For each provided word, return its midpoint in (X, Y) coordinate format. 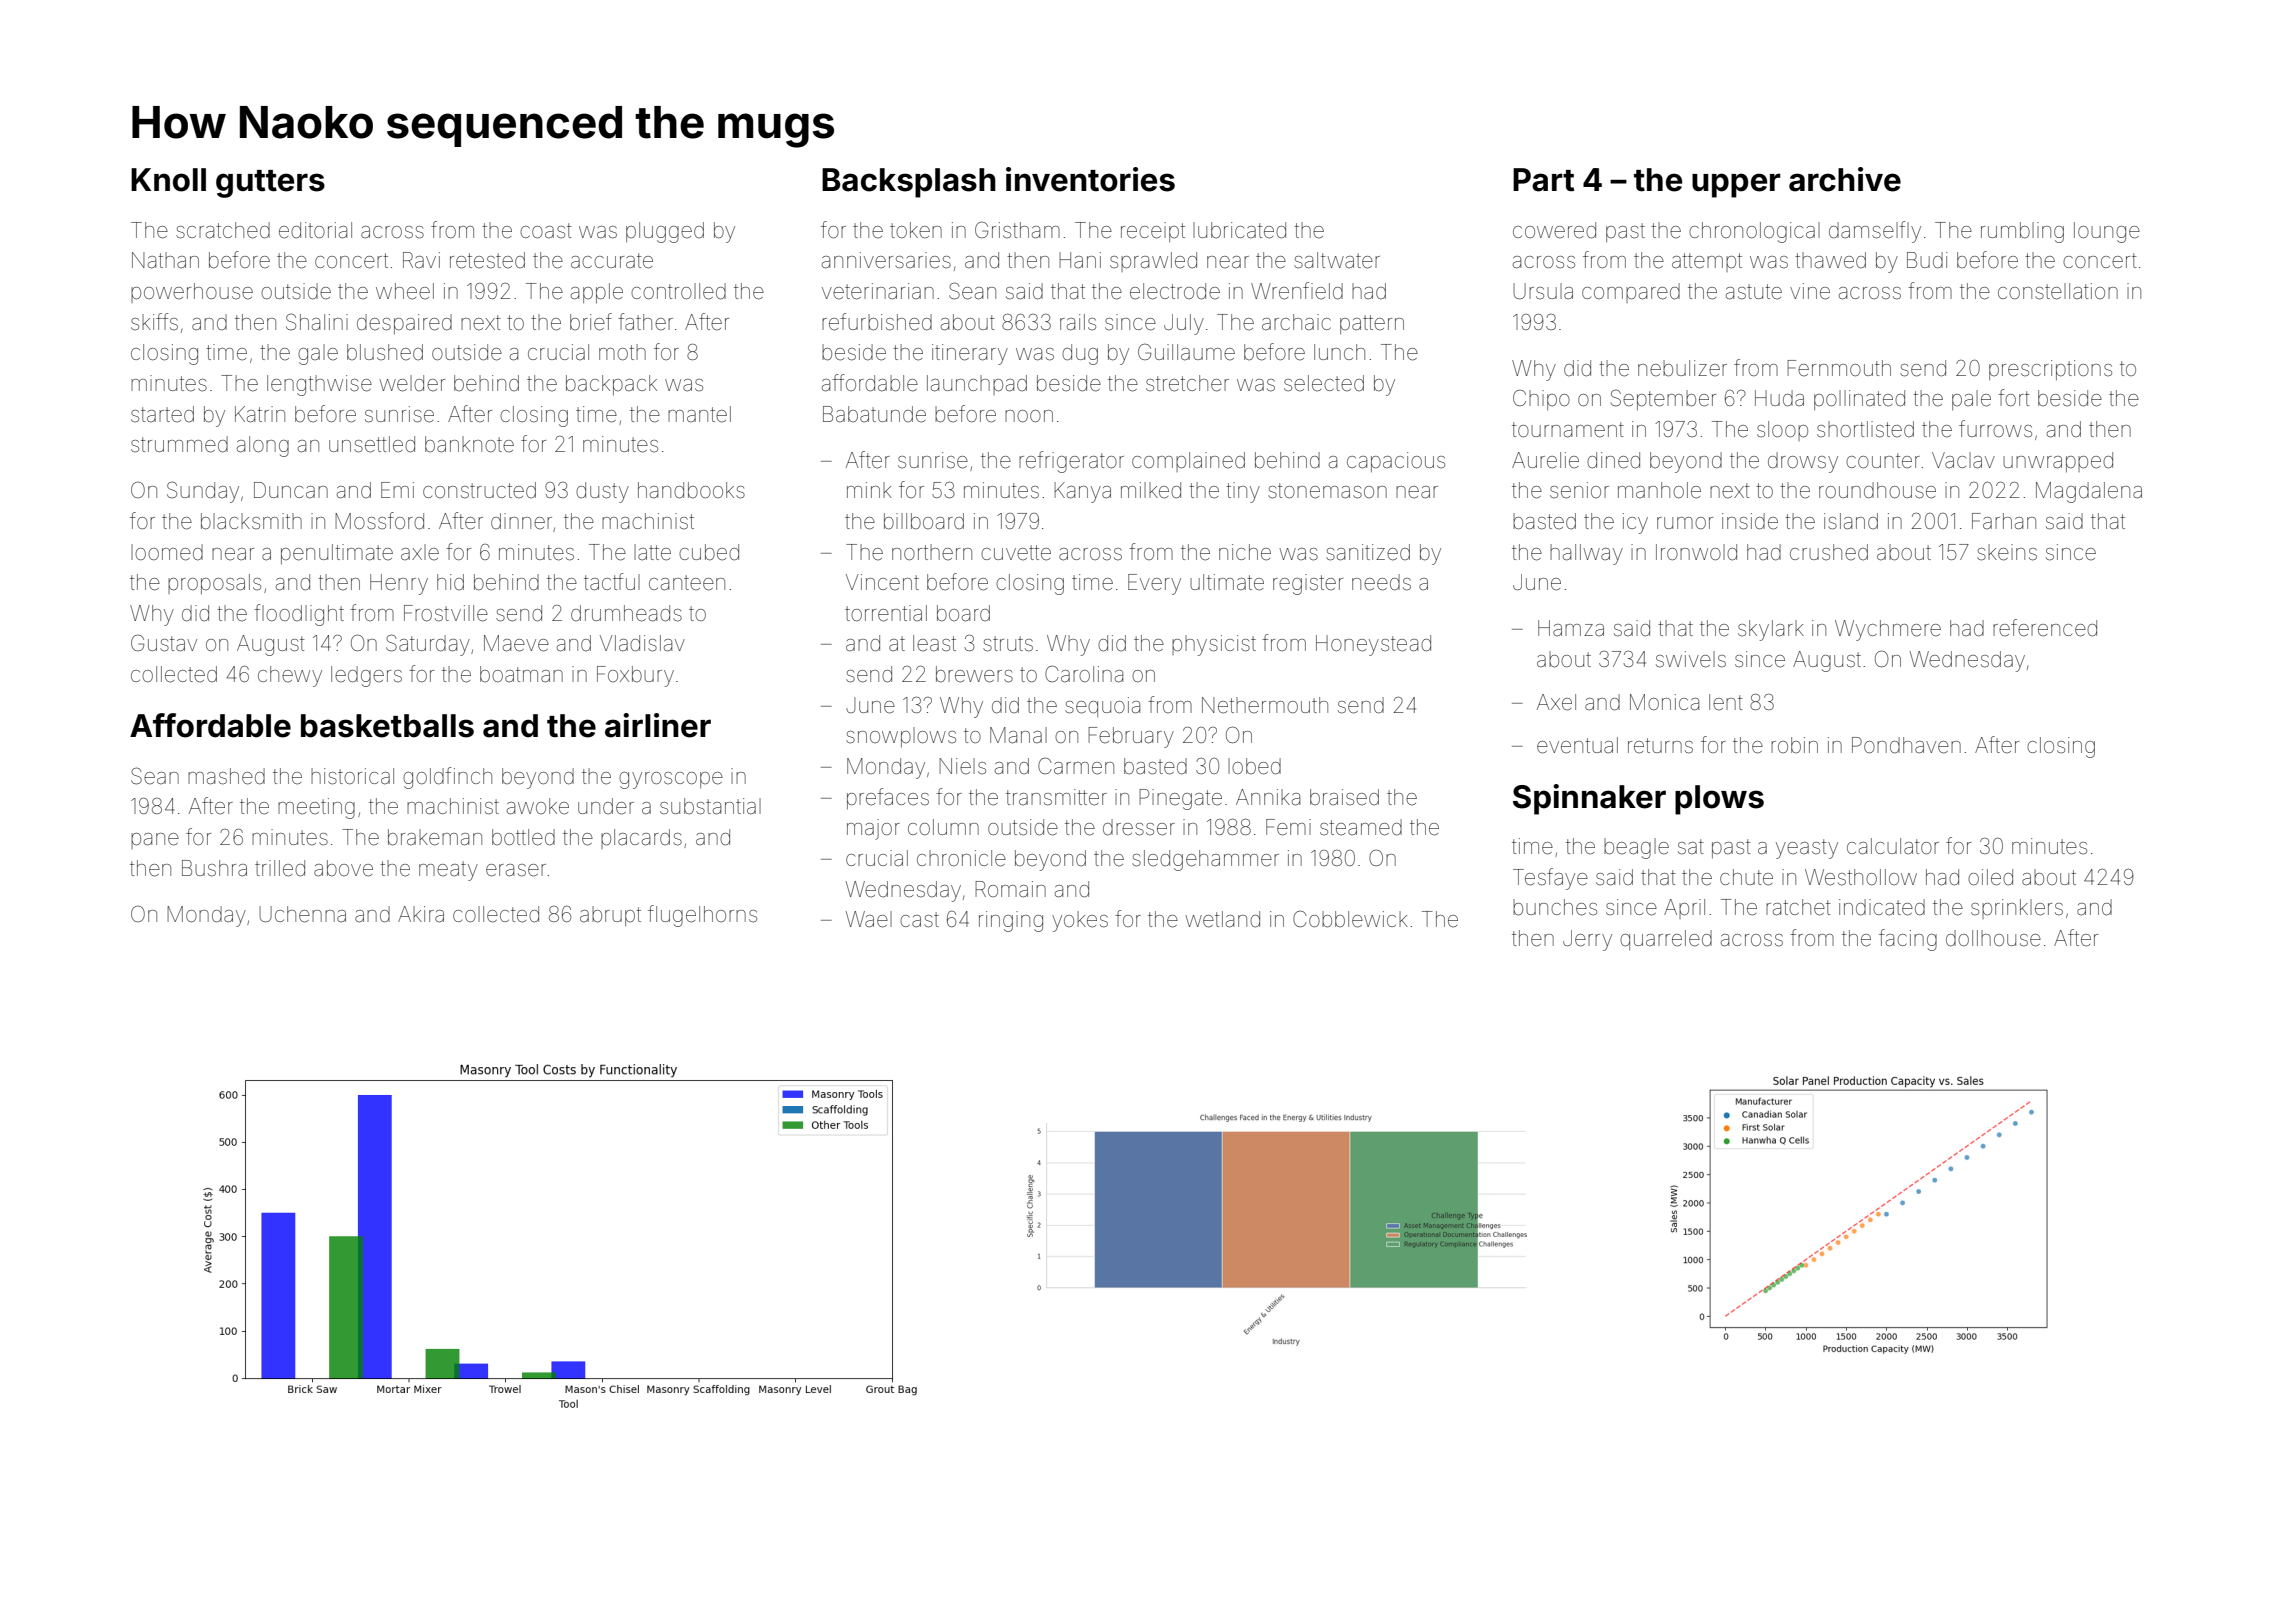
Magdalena (2089, 492)
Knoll (168, 180)
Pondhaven (1906, 745)
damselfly (1875, 232)
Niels (962, 766)
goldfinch (447, 778)
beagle (1636, 848)
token (916, 230)
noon (1029, 416)
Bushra (214, 868)
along (263, 446)
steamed (1361, 827)
